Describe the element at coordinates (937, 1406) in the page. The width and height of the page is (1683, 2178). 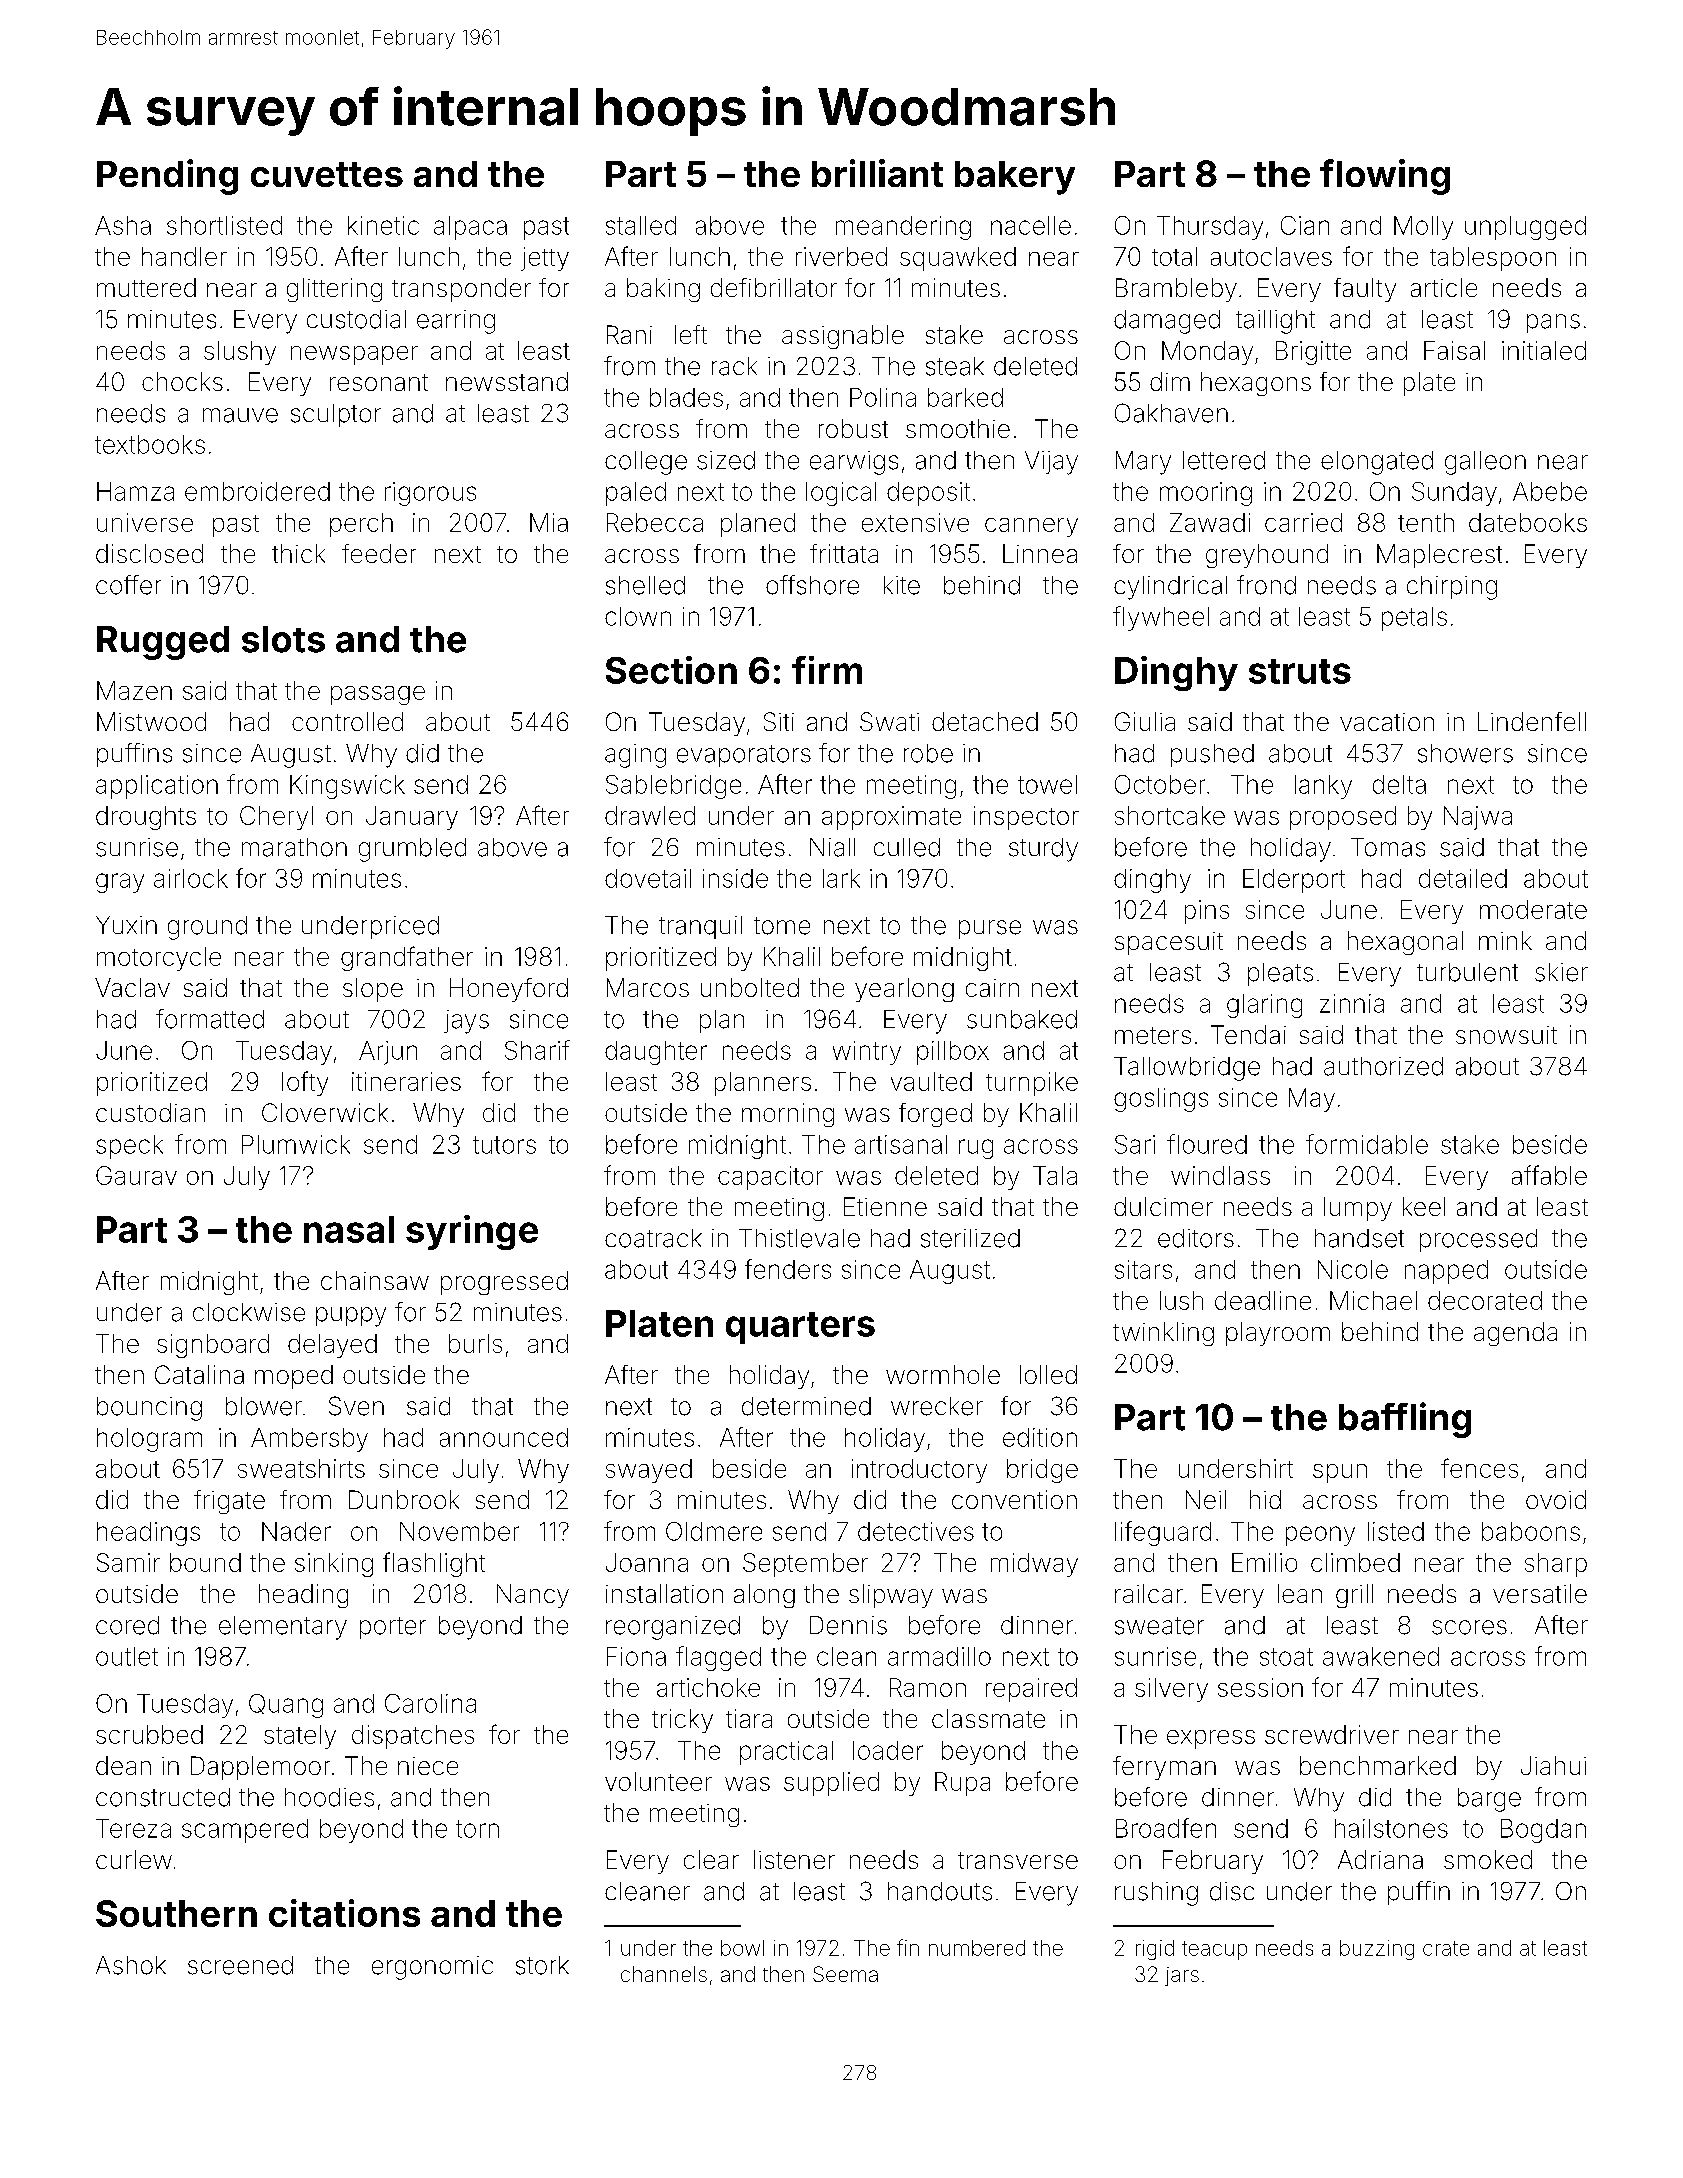
I see `wrecker` at that location.
